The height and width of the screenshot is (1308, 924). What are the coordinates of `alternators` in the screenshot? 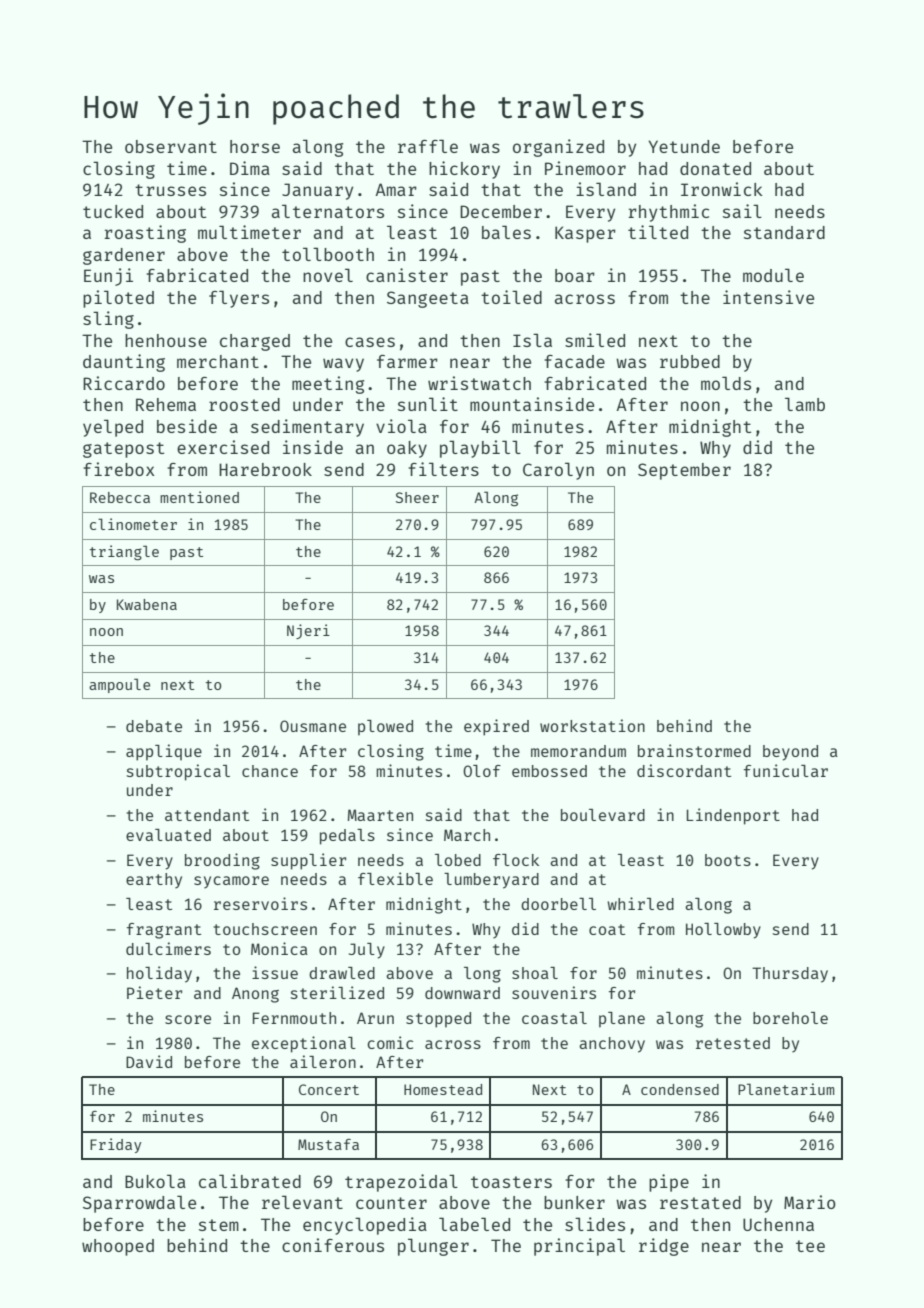 It's located at (328, 211).
